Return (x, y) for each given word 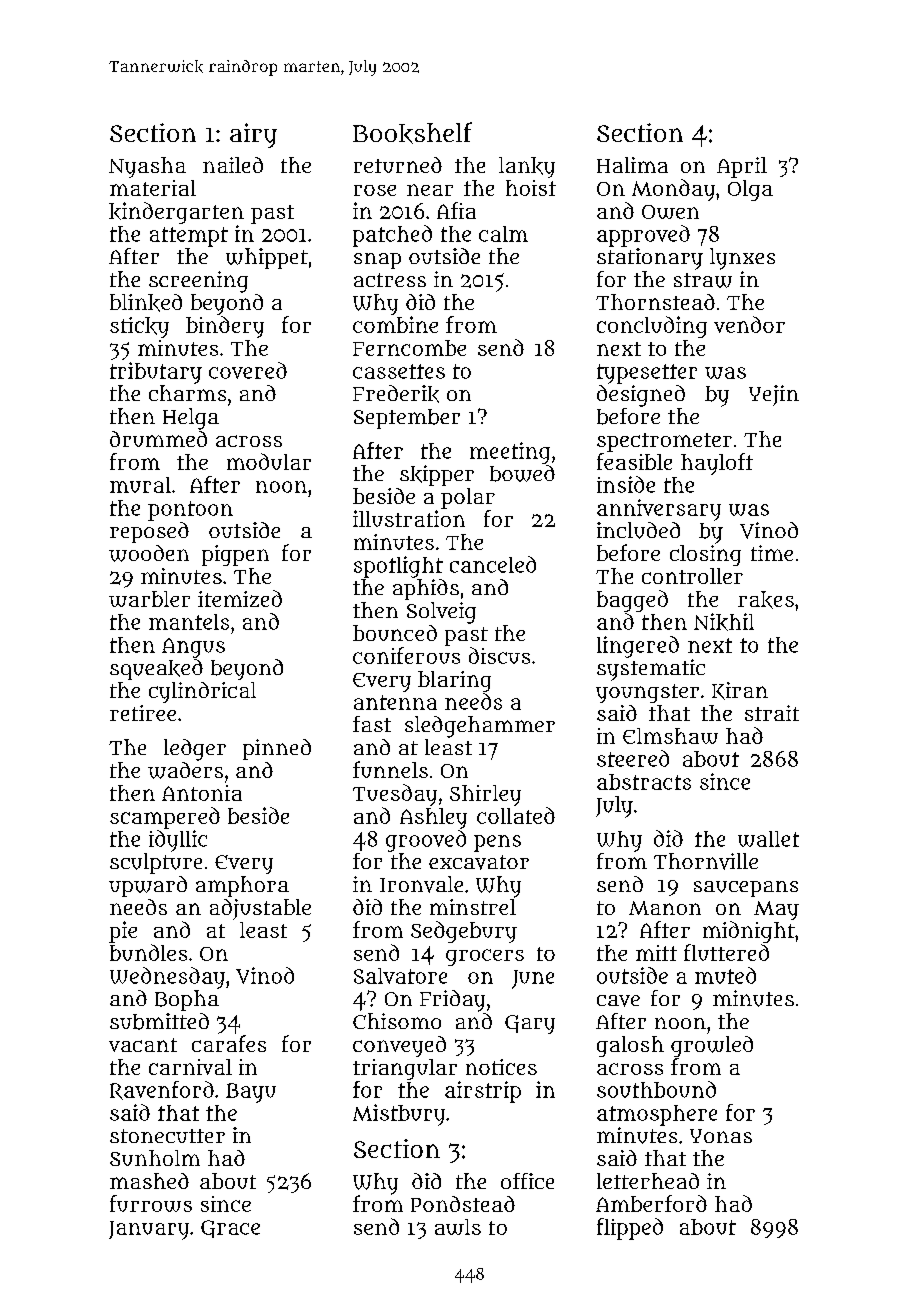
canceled (493, 564)
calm (503, 234)
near (430, 190)
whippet (267, 258)
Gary (530, 1024)
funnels (390, 769)
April (742, 167)
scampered (165, 818)
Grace (230, 1229)
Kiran (740, 691)
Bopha (187, 1000)
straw (703, 280)
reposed (149, 532)
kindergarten (176, 213)
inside (626, 484)
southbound (656, 1089)
